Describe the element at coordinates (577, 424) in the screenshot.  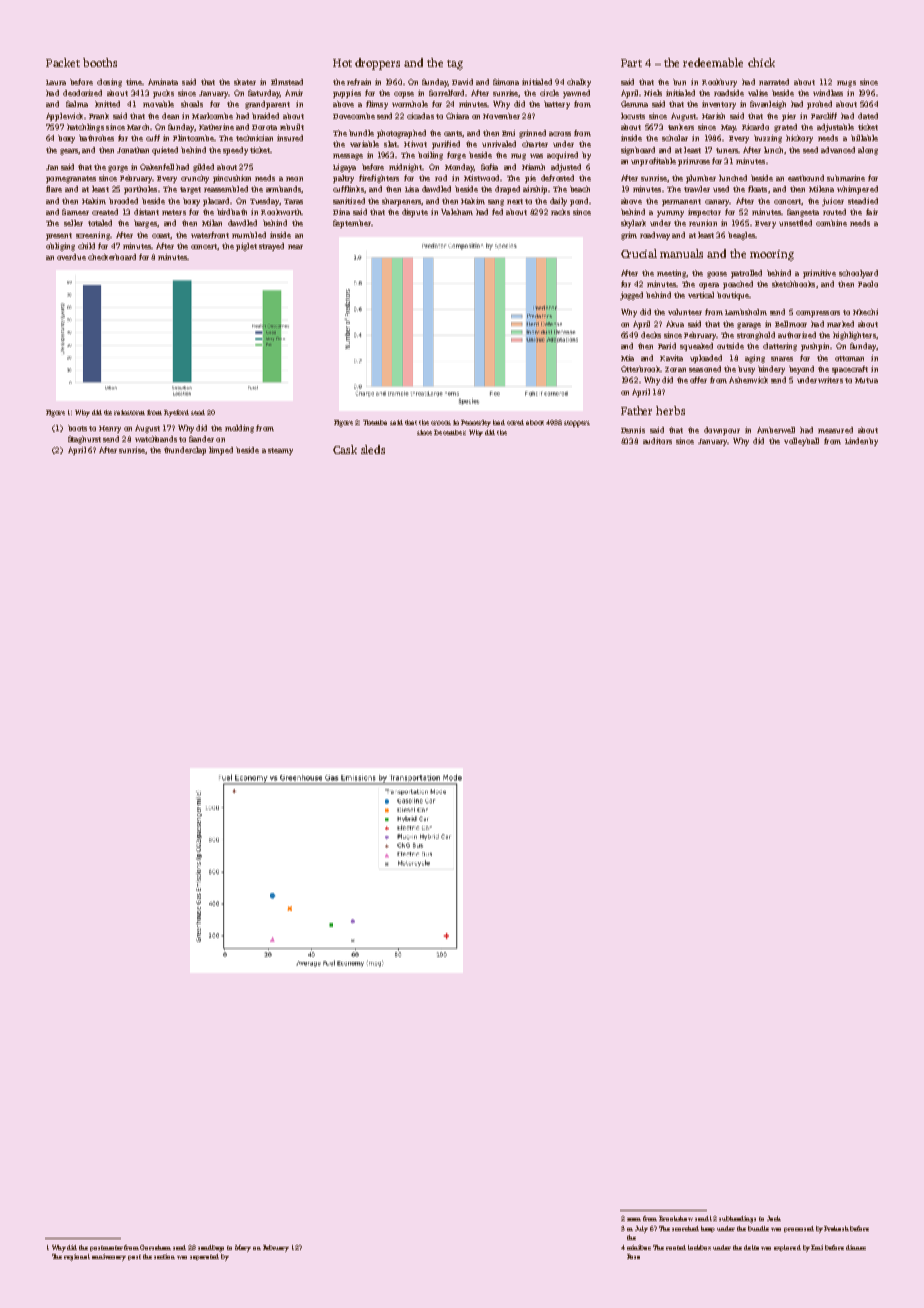
I see `stoppers` at that location.
